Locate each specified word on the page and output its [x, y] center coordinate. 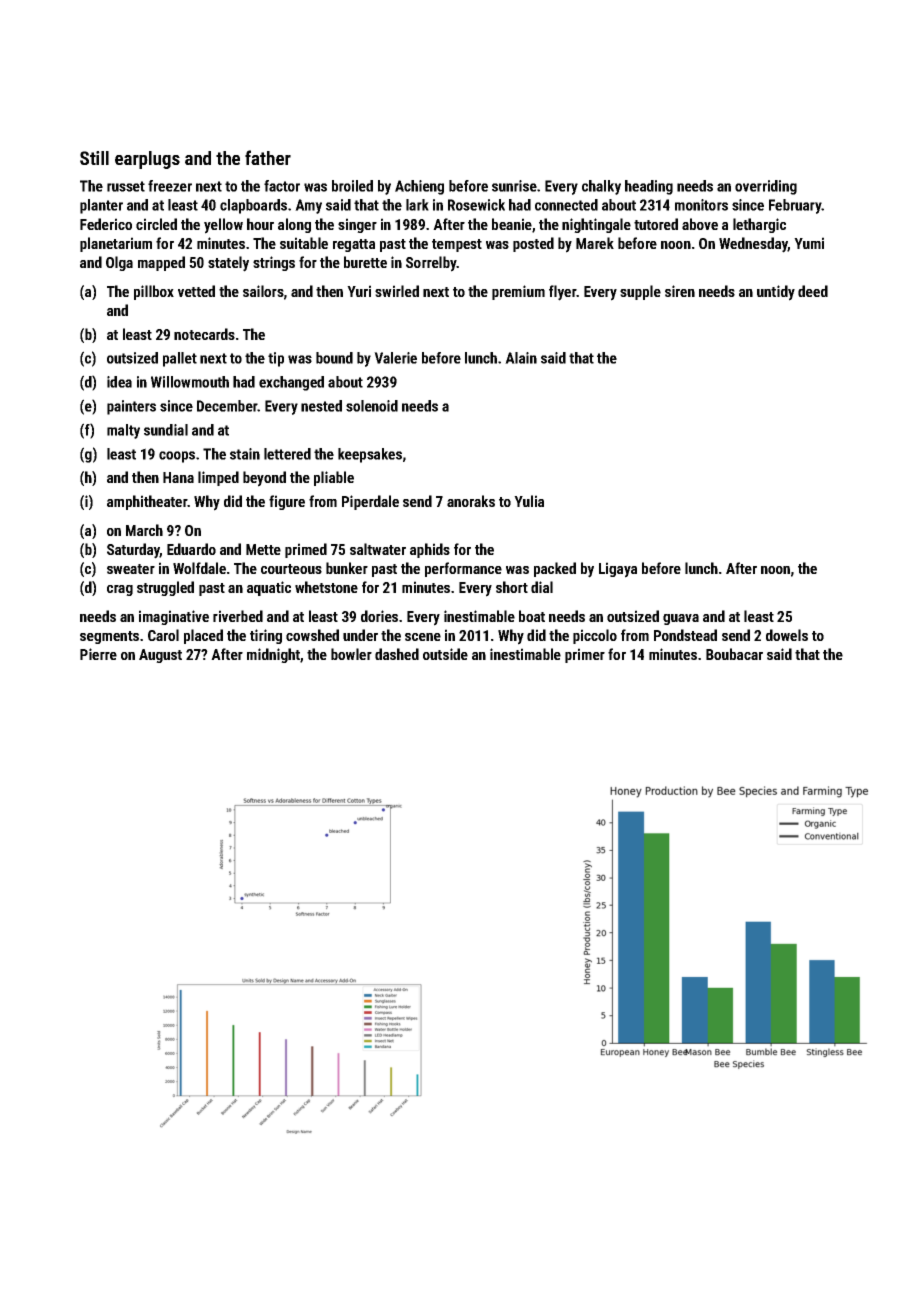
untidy [776, 293]
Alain [521, 358]
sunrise [514, 186]
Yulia [529, 501]
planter [101, 206]
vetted [196, 291]
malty [123, 431]
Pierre [98, 654]
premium [518, 292]
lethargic [759, 225]
